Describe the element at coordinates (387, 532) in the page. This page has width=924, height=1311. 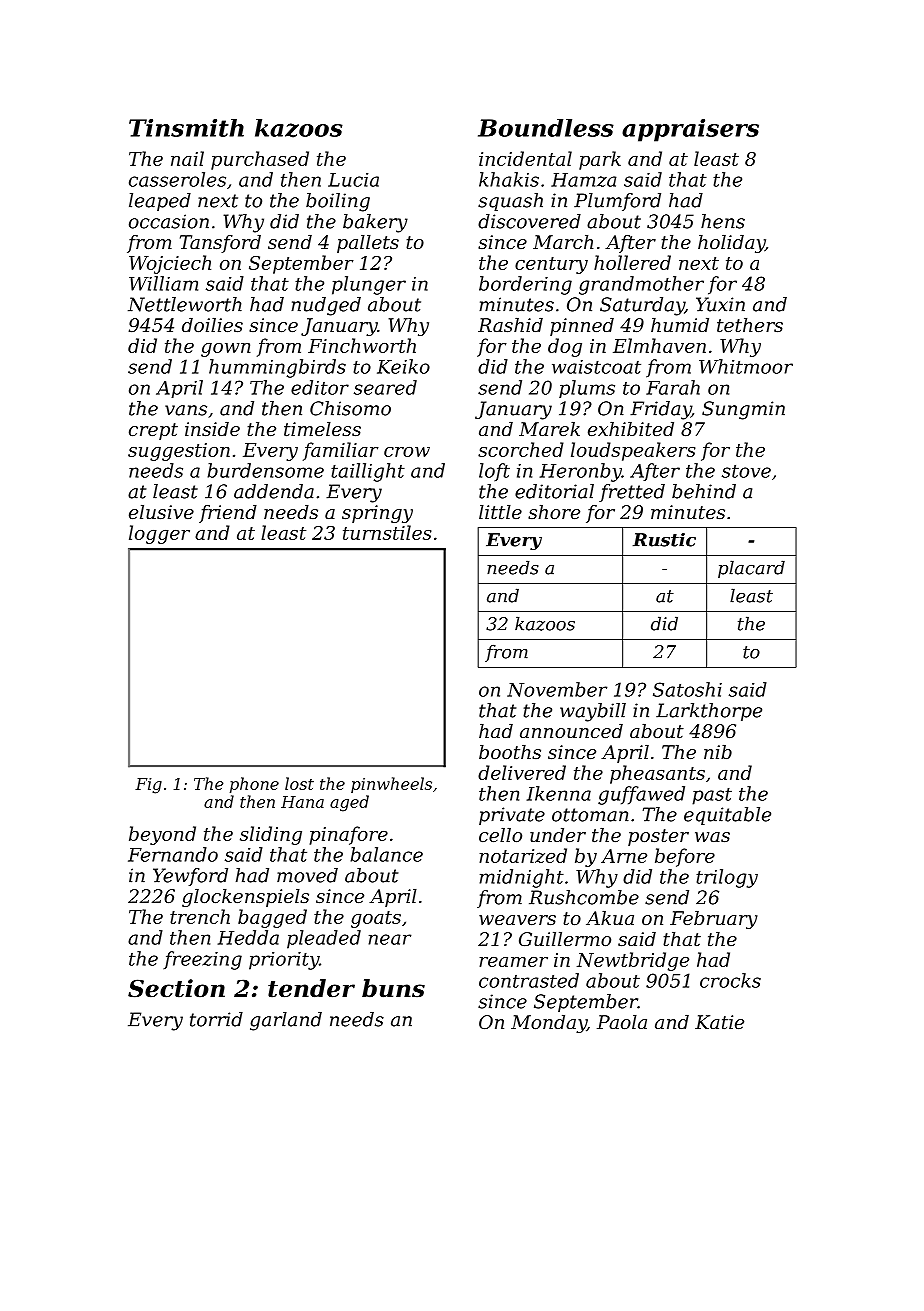
I see `turnstiles` at that location.
